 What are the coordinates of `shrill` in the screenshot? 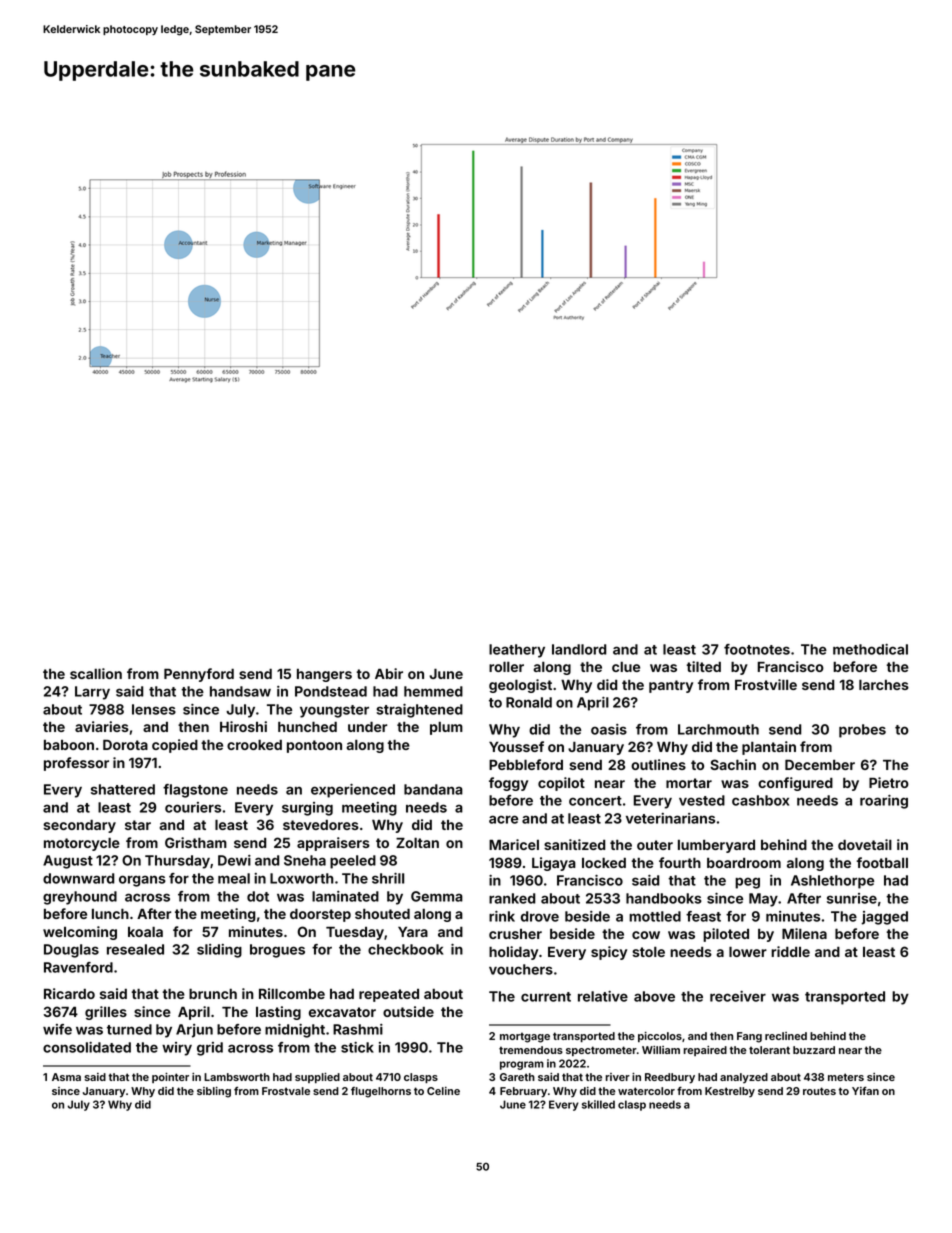 It's located at (388, 878).
